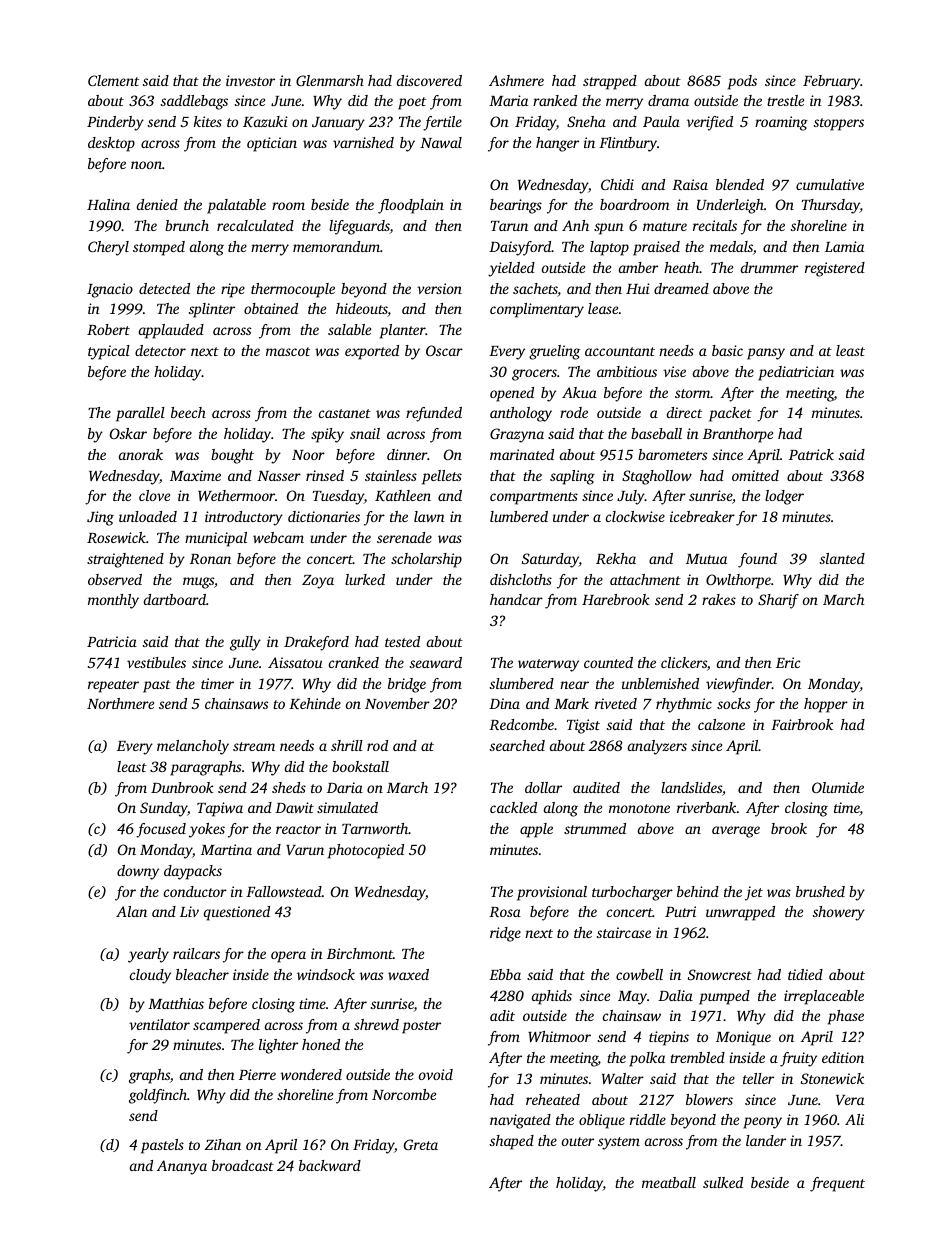 This page has height=1233, width=952. Describe the element at coordinates (442, 477) in the page. I see `pellets` at that location.
